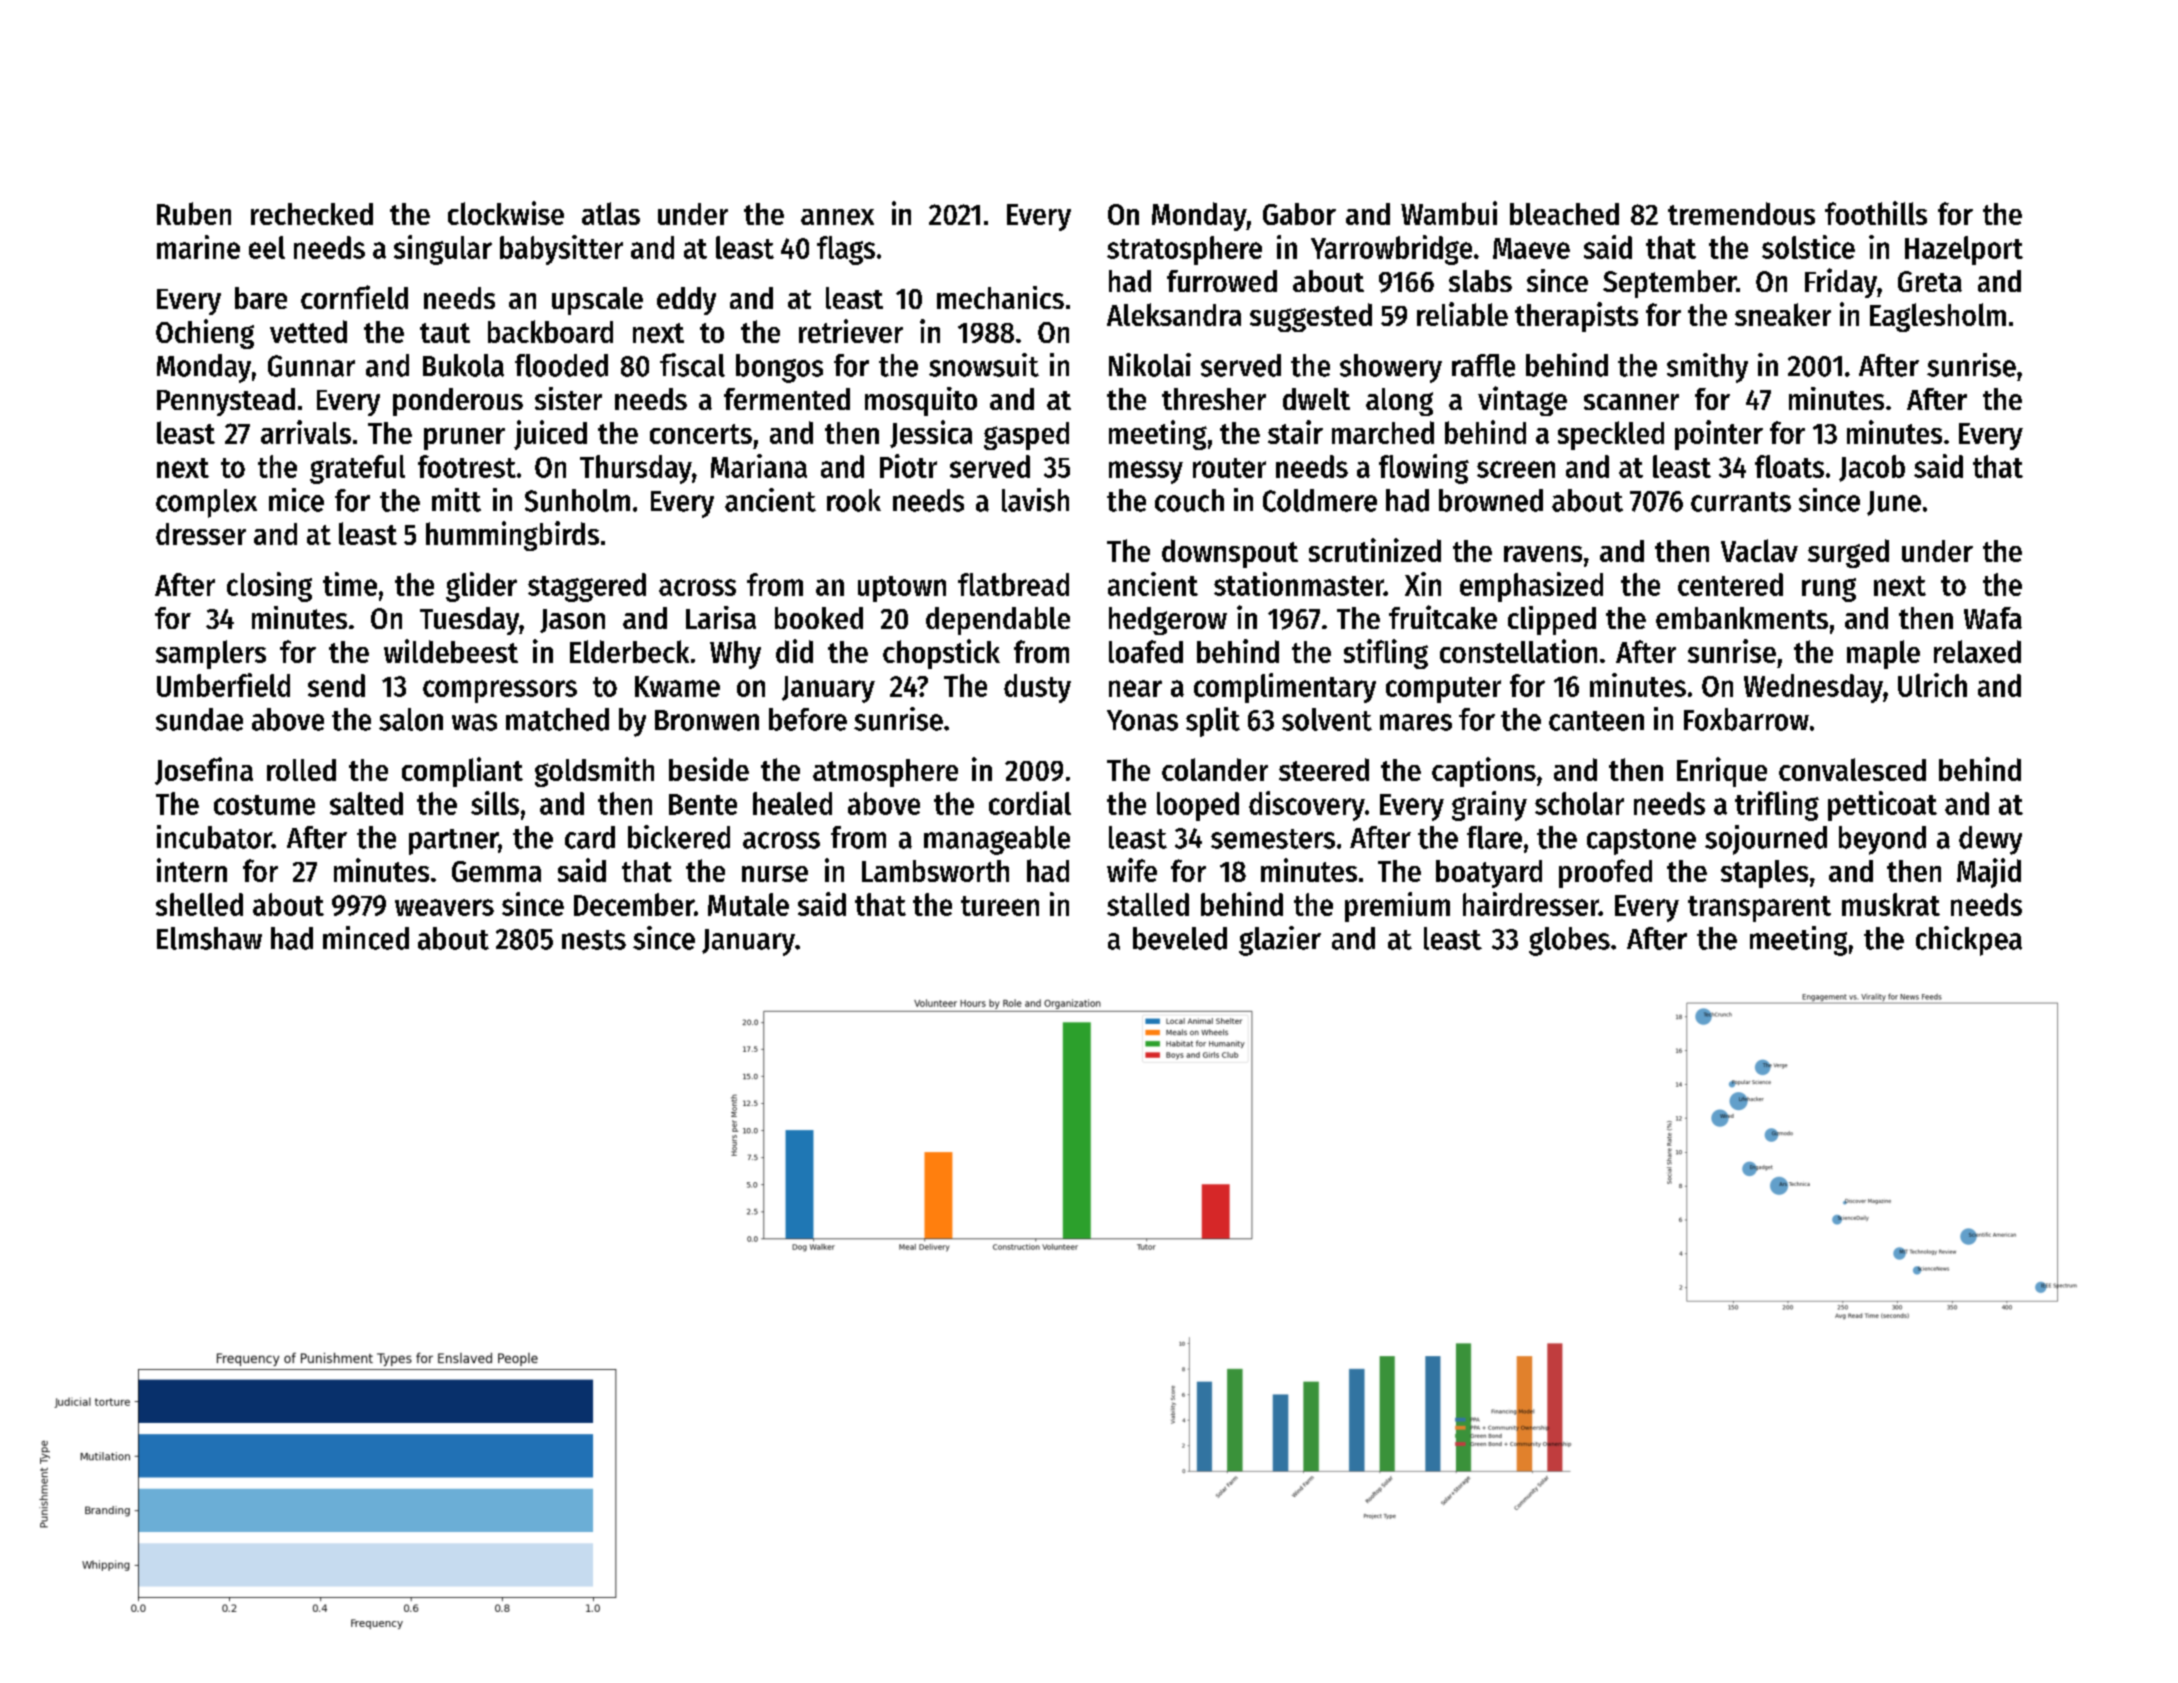 This image has height=1683, width=2178. I want to click on Foxbarrow, so click(1746, 719).
